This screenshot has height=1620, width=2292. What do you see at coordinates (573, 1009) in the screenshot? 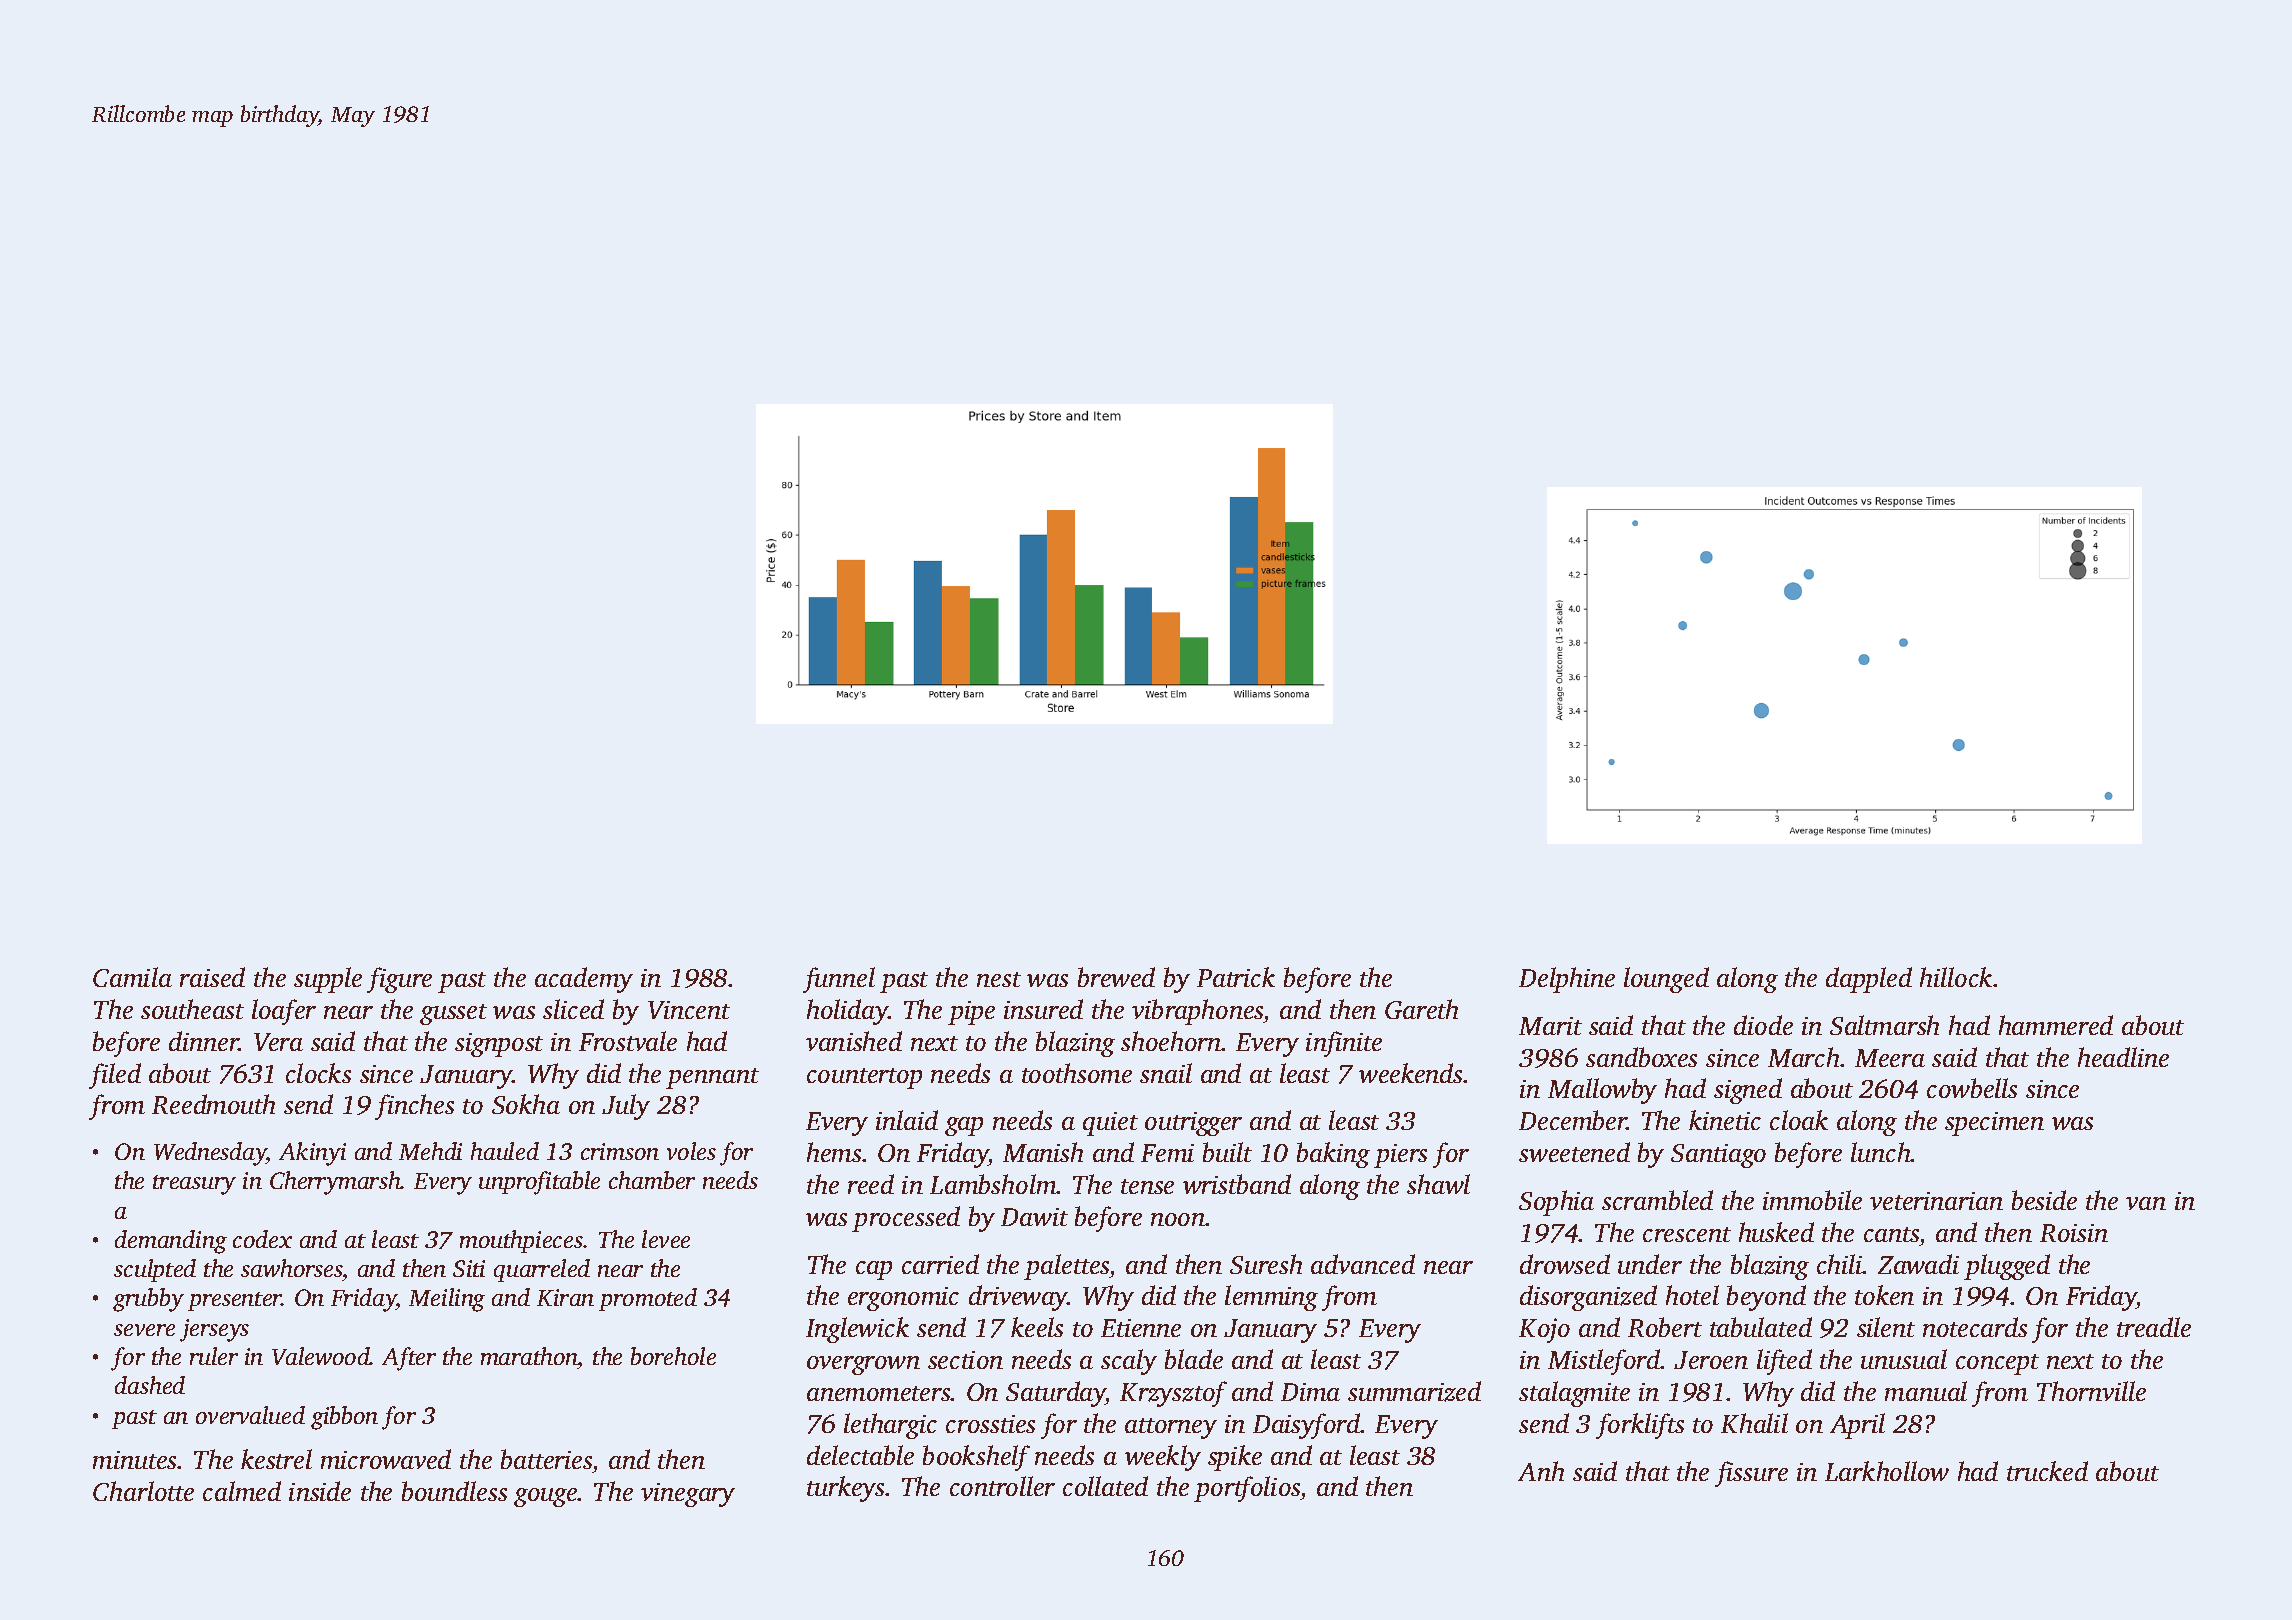
I see `sliced` at bounding box center [573, 1009].
